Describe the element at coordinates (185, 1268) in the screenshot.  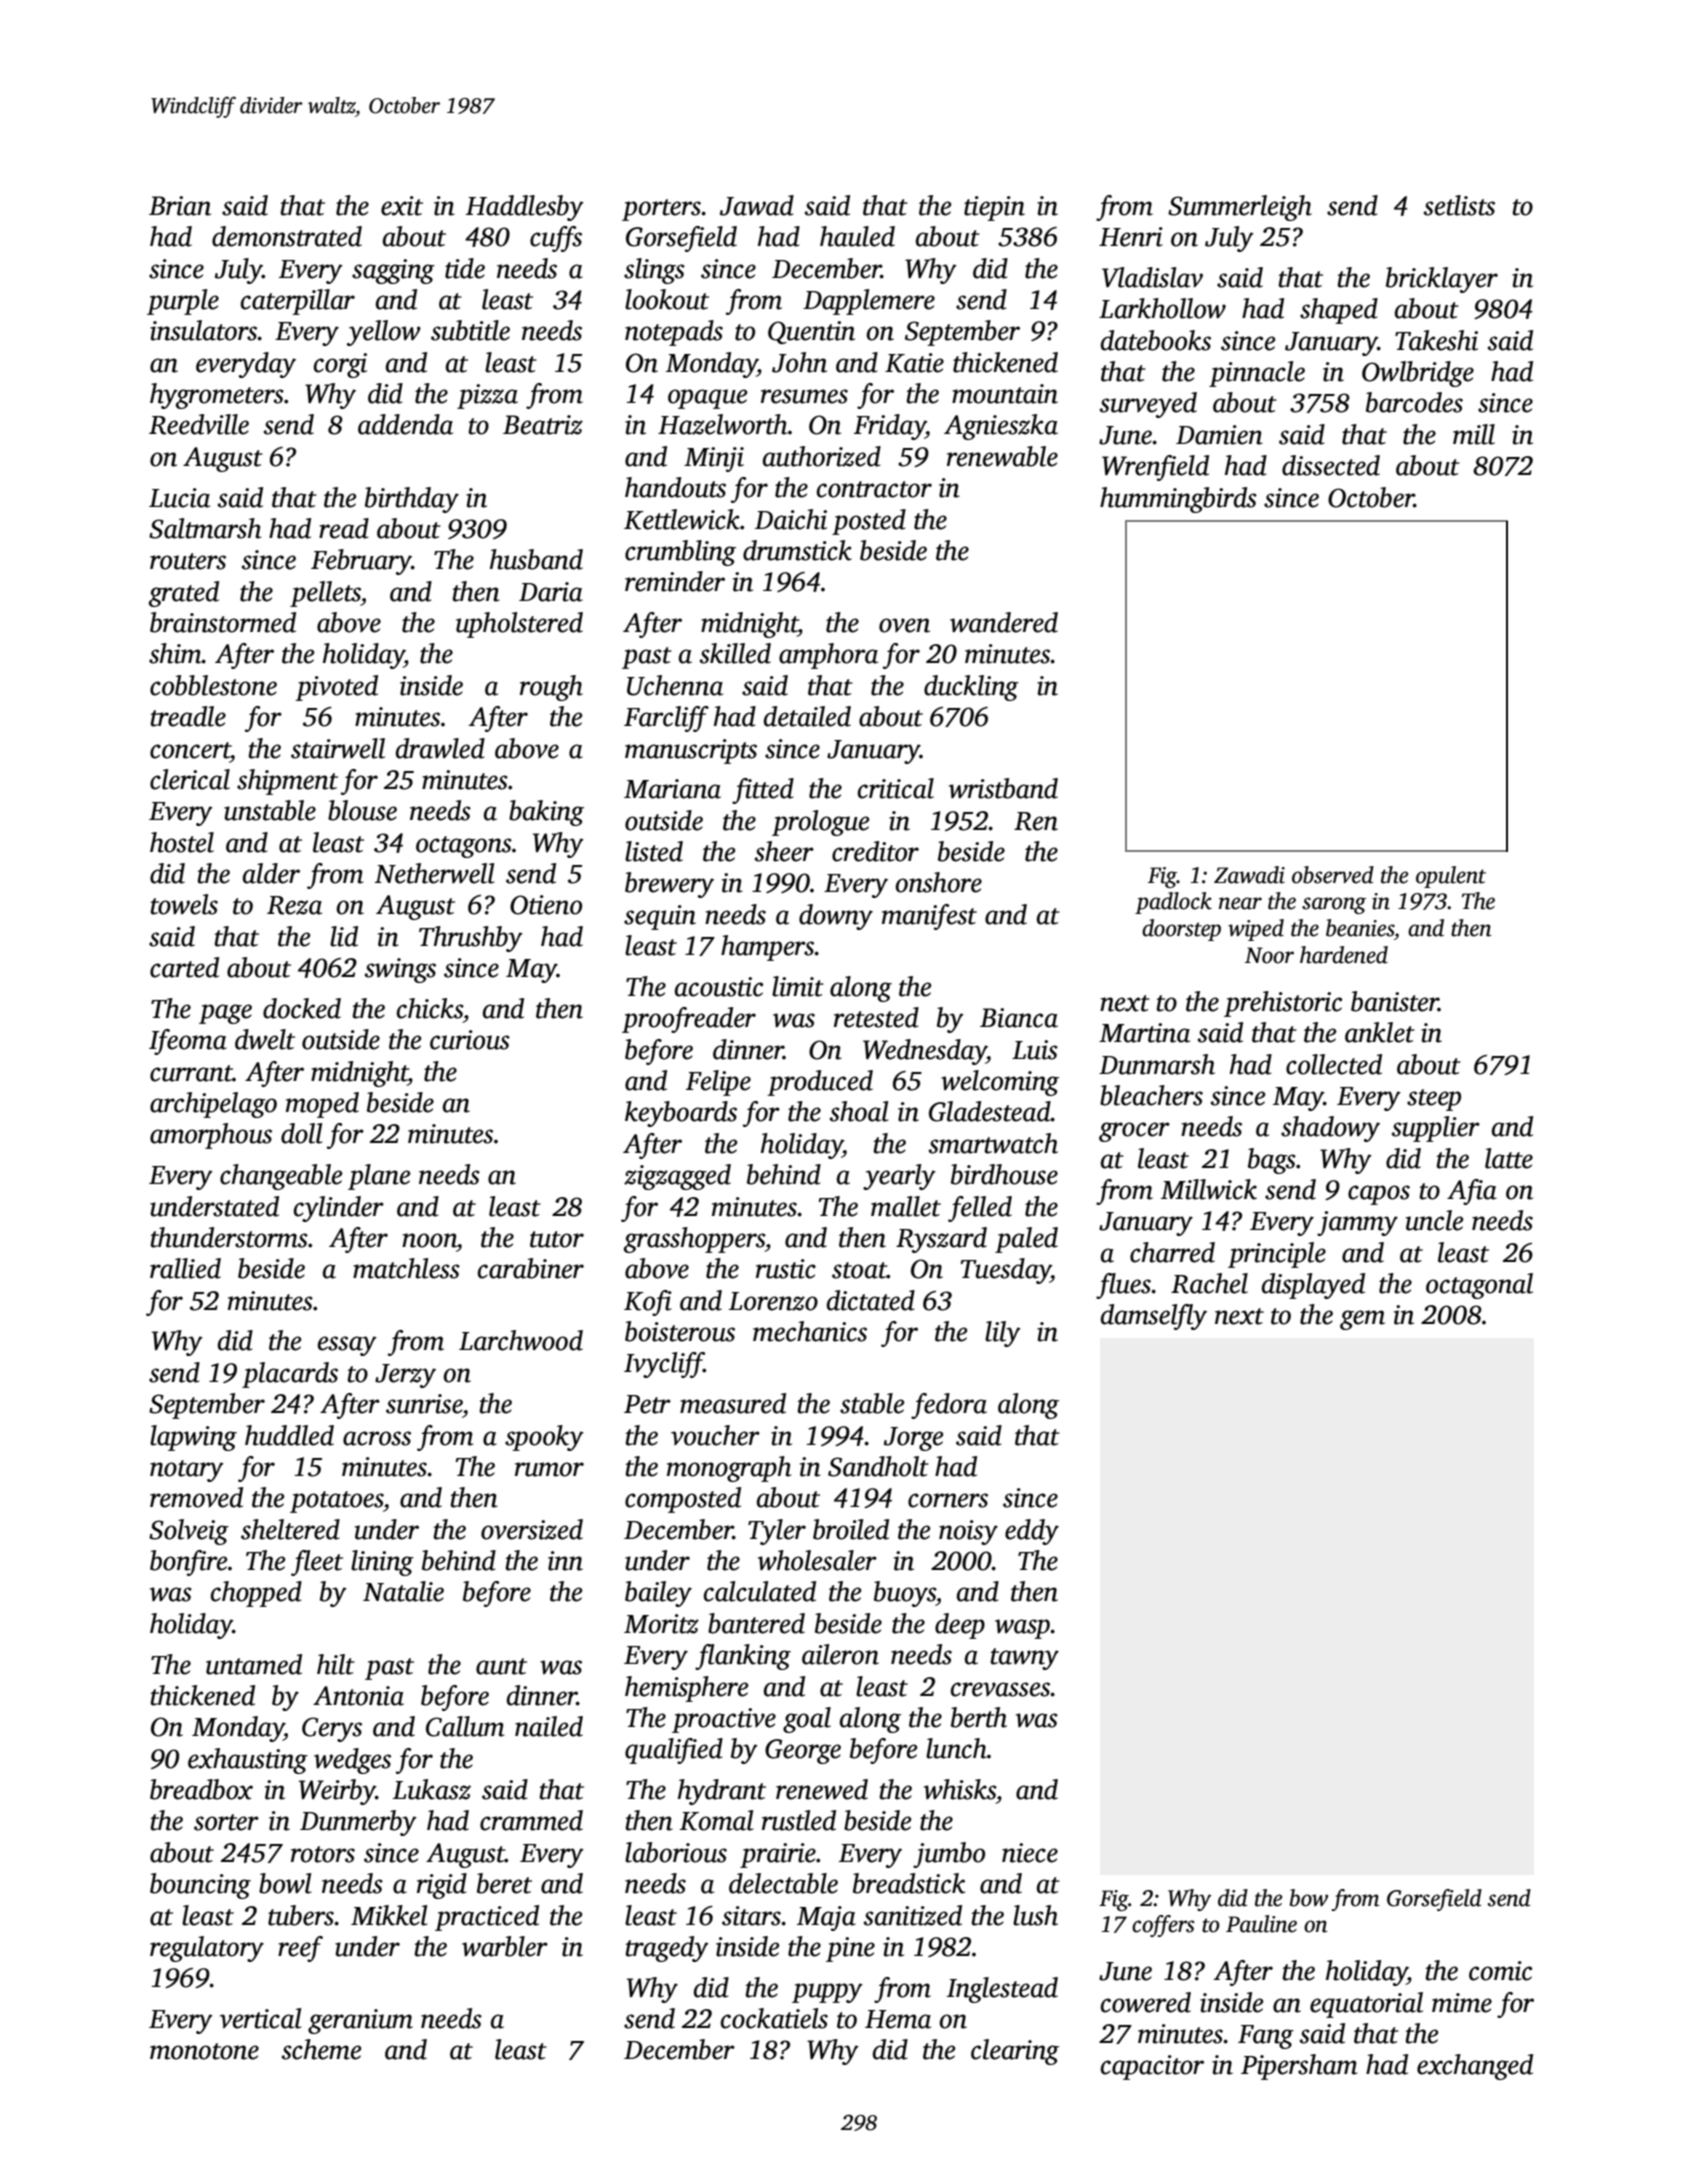
I see `rallied` at that location.
